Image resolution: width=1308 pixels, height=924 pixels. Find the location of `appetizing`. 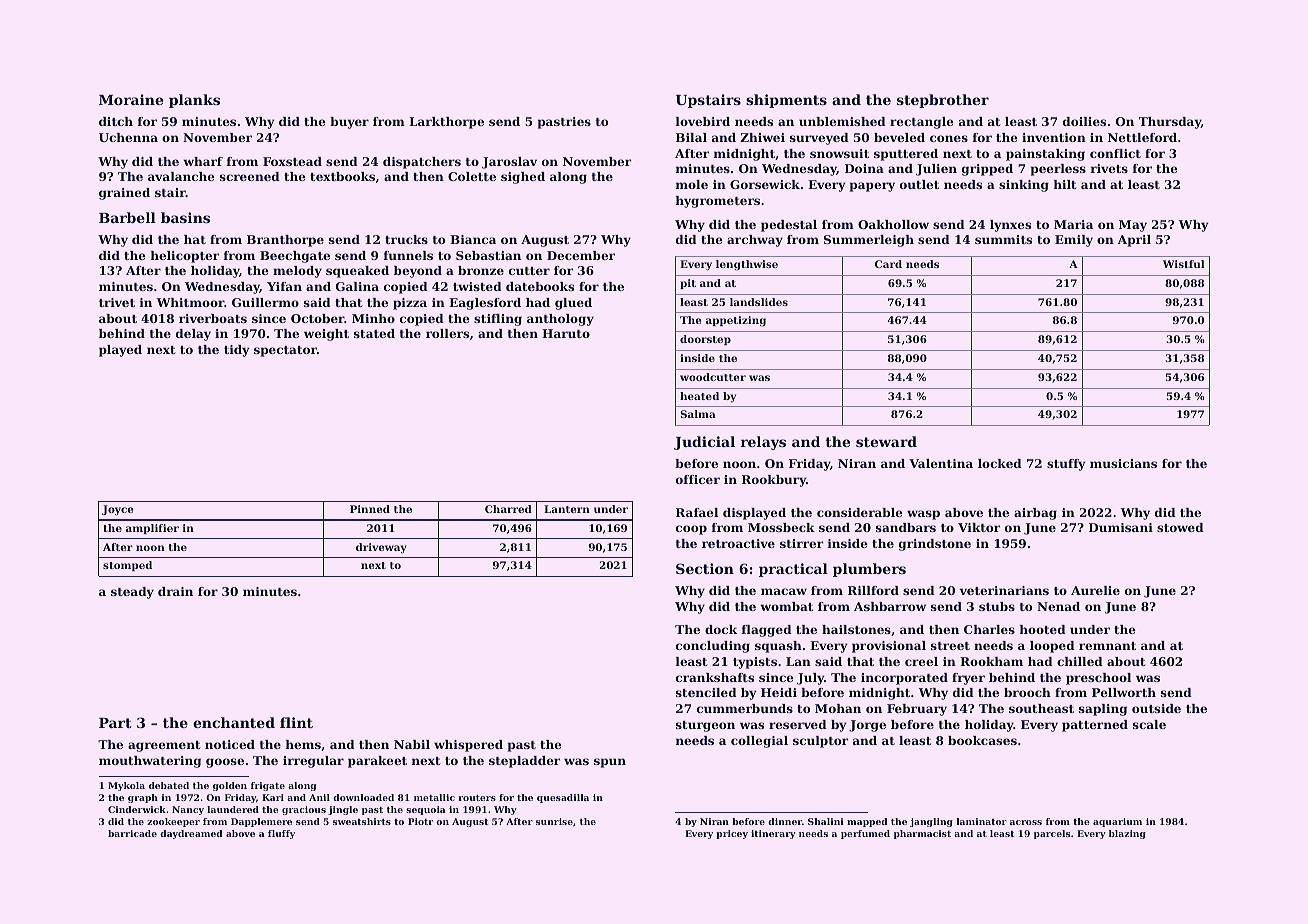

appetizing is located at coordinates (736, 321).
